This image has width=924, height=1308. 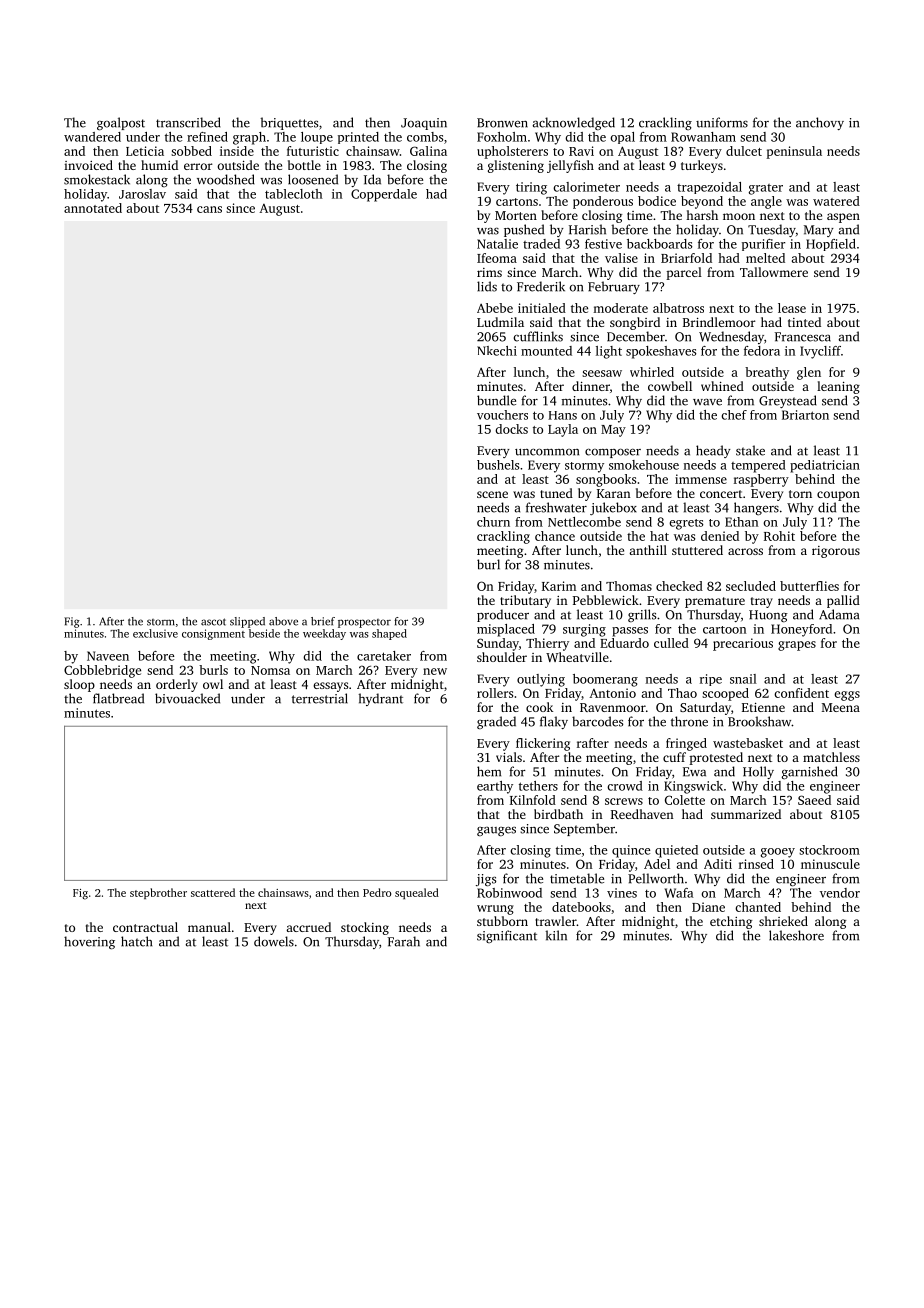 I want to click on sloop, so click(x=79, y=685).
